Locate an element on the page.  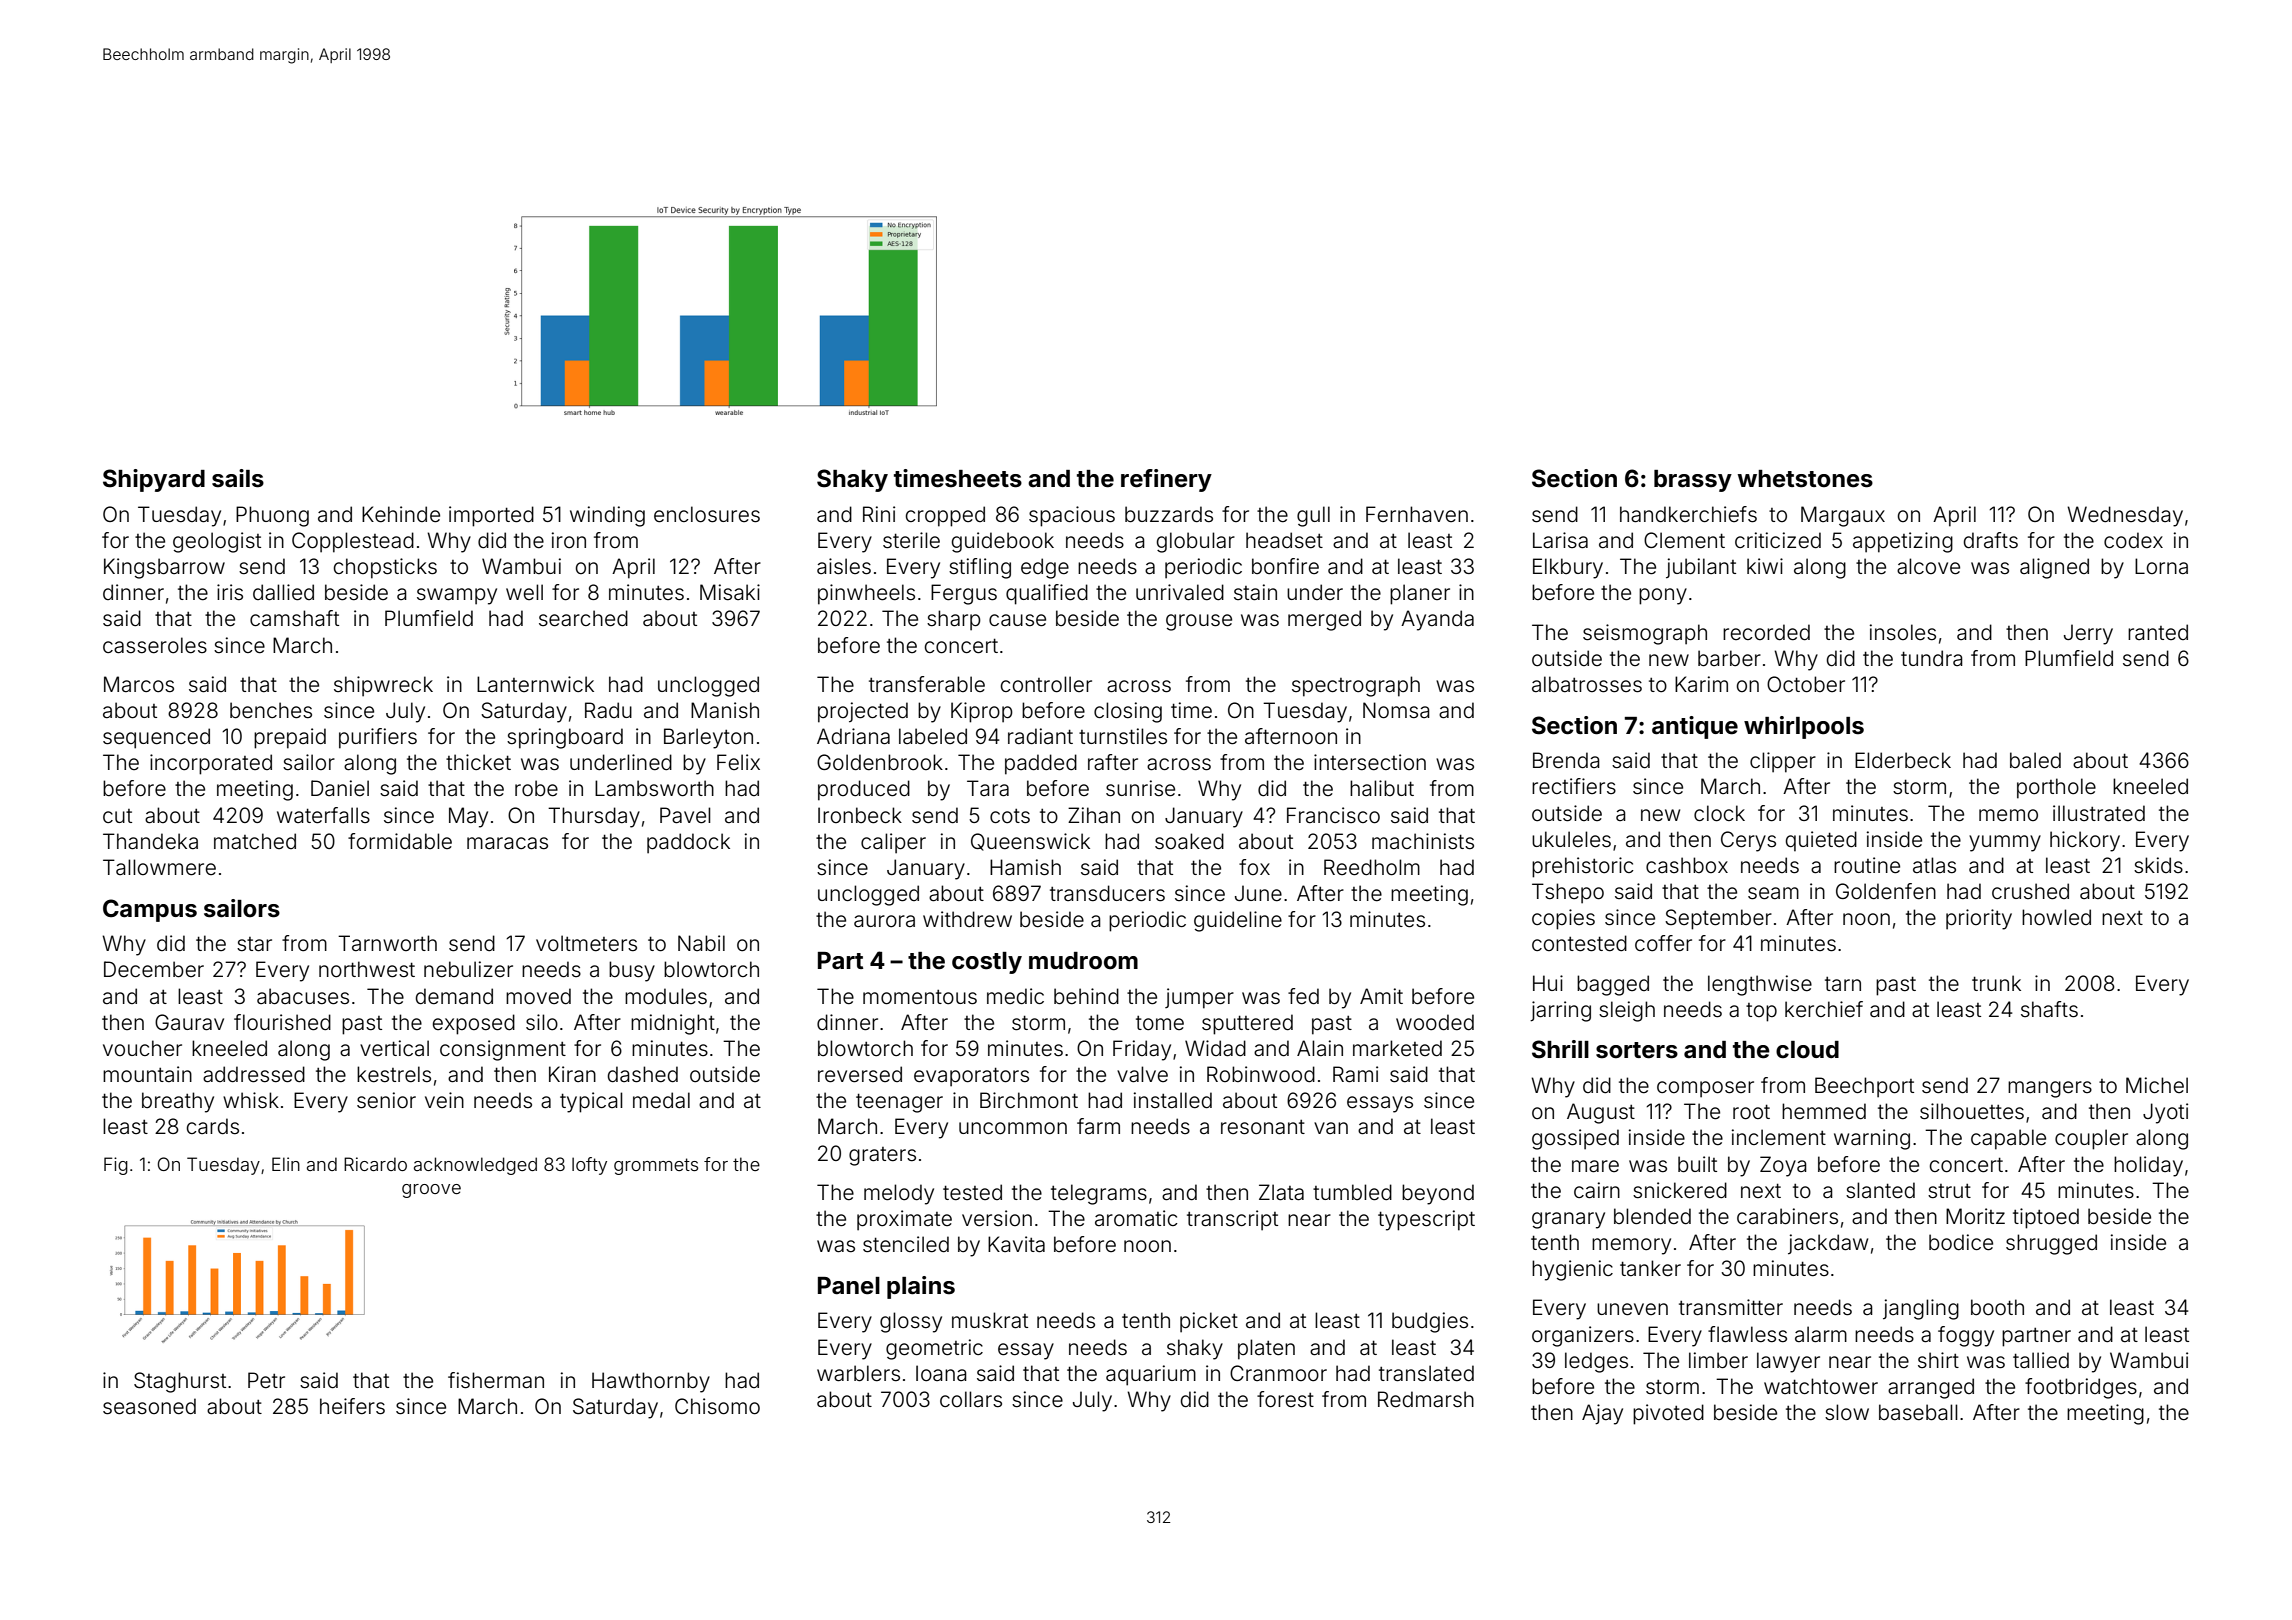
shafts is located at coordinates (2049, 1009).
